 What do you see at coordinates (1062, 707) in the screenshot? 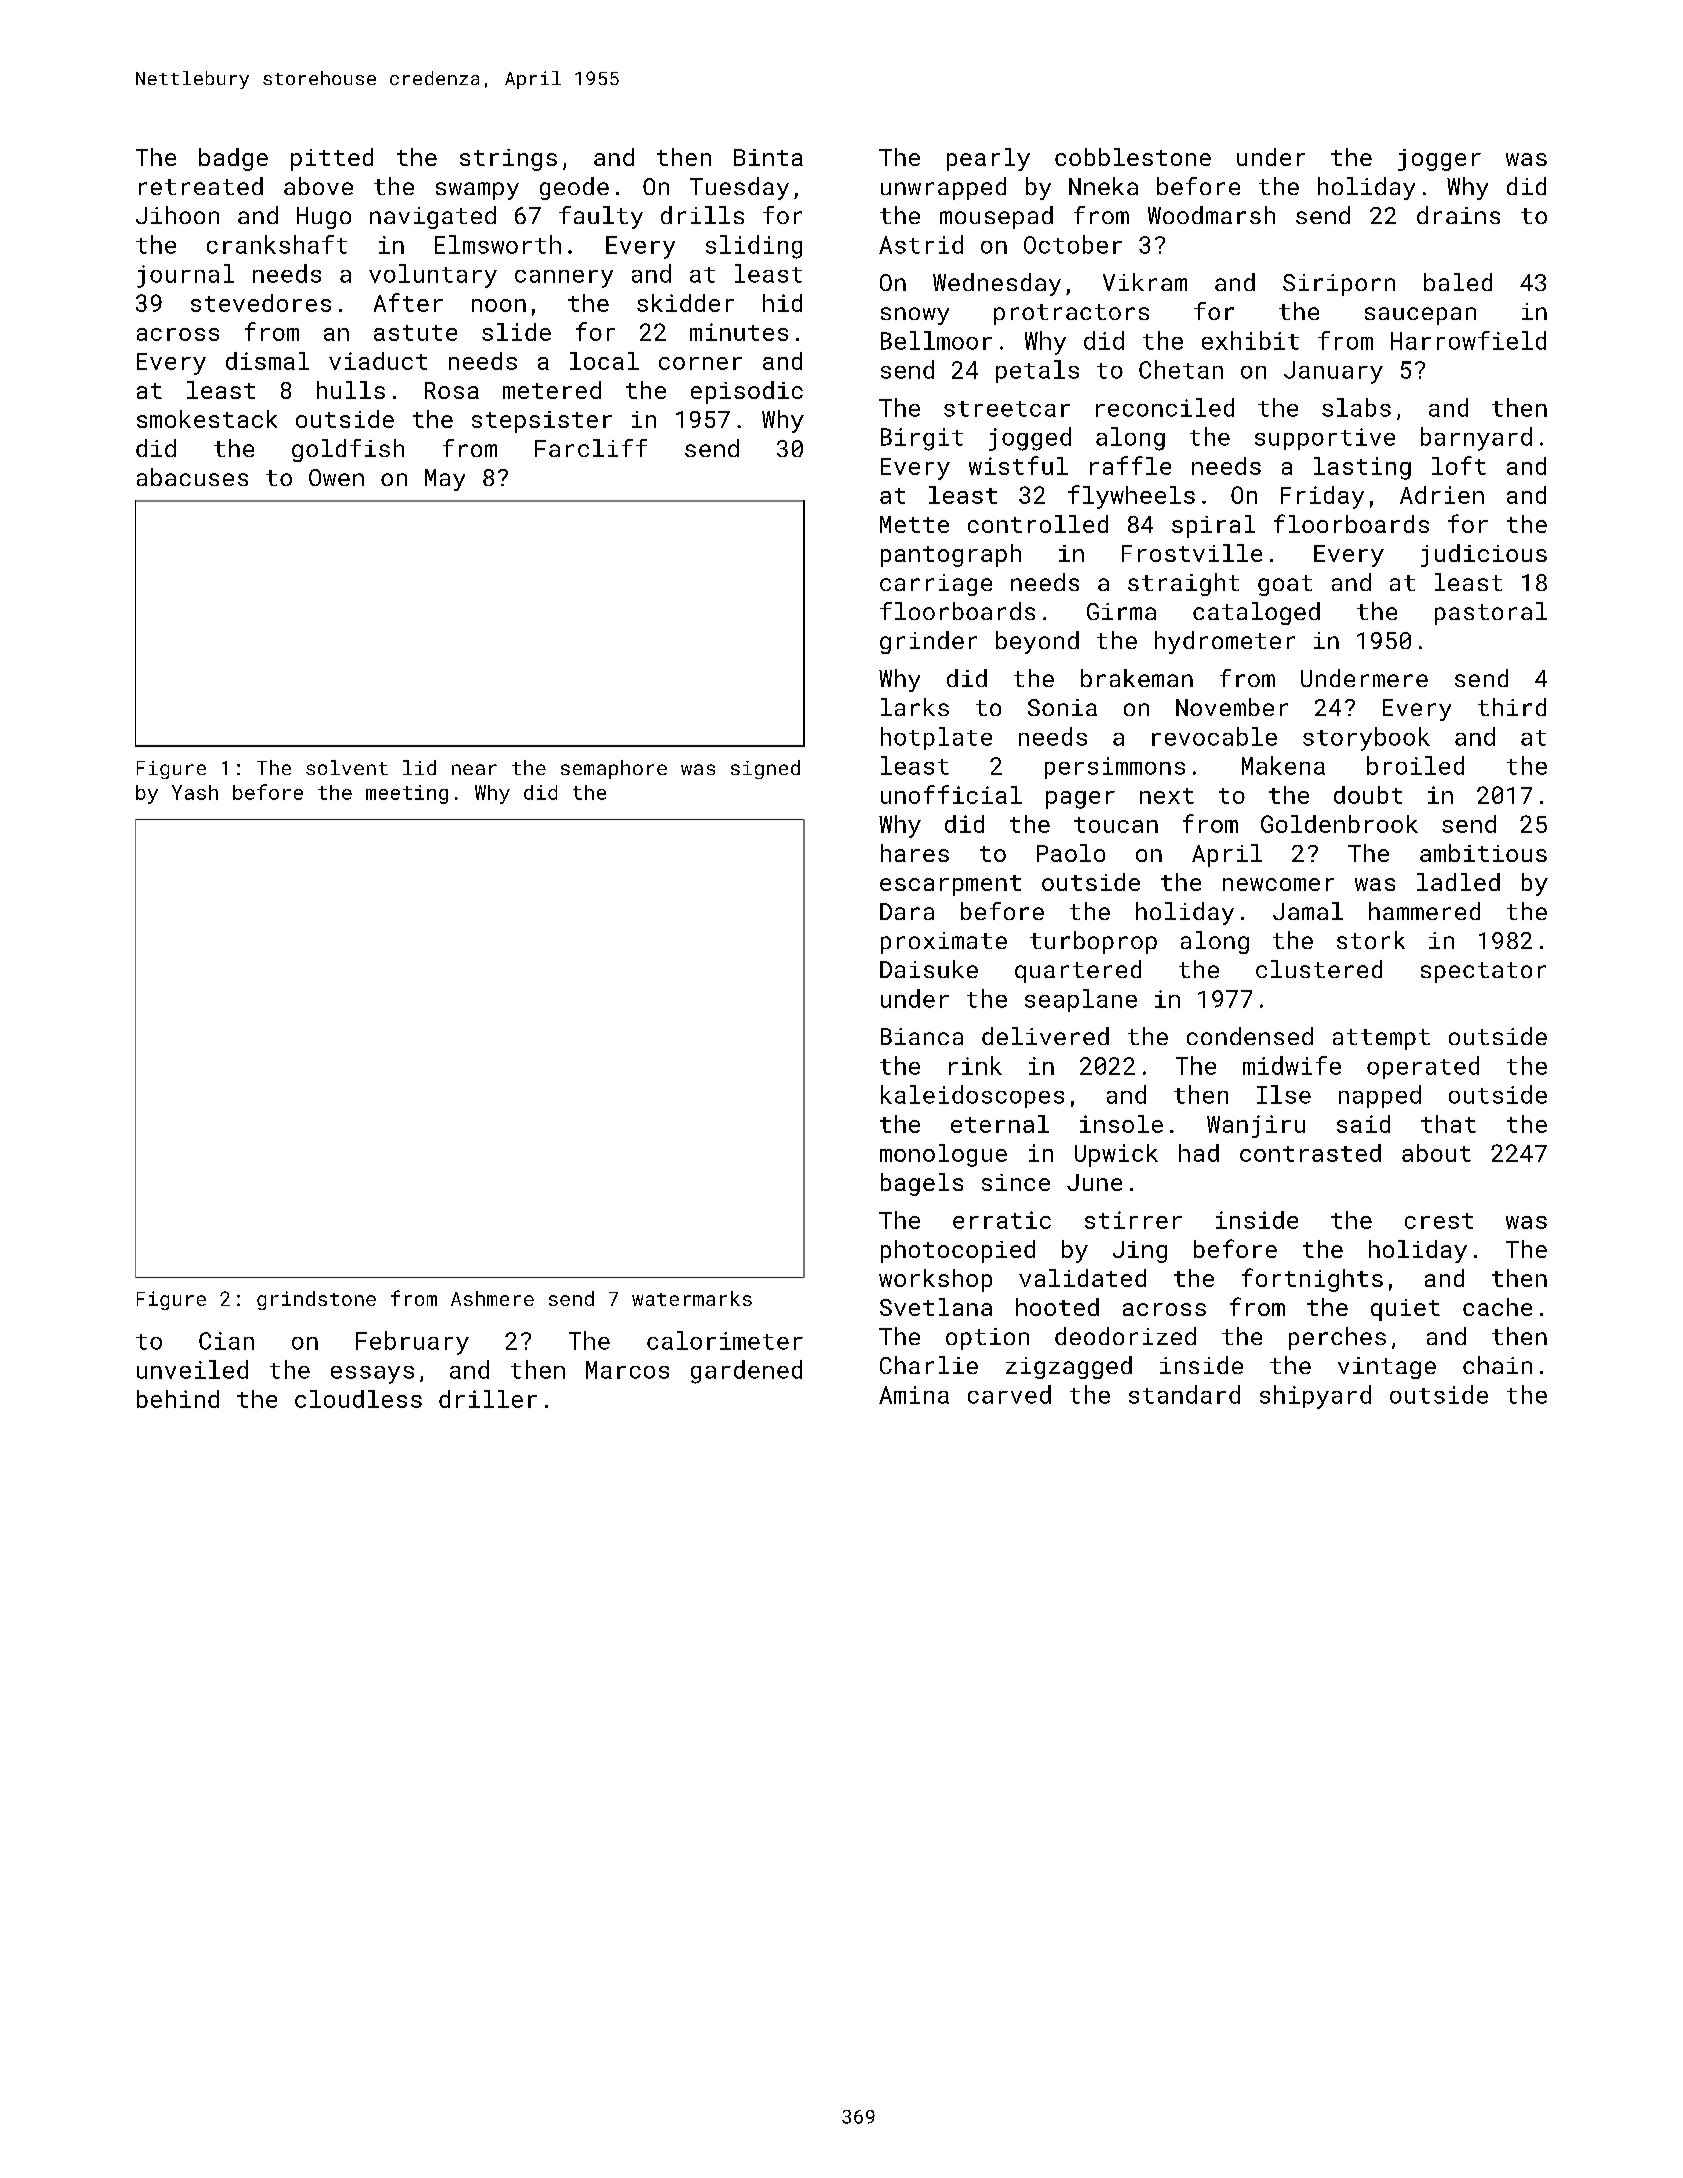
I see `Sonia` at bounding box center [1062, 707].
